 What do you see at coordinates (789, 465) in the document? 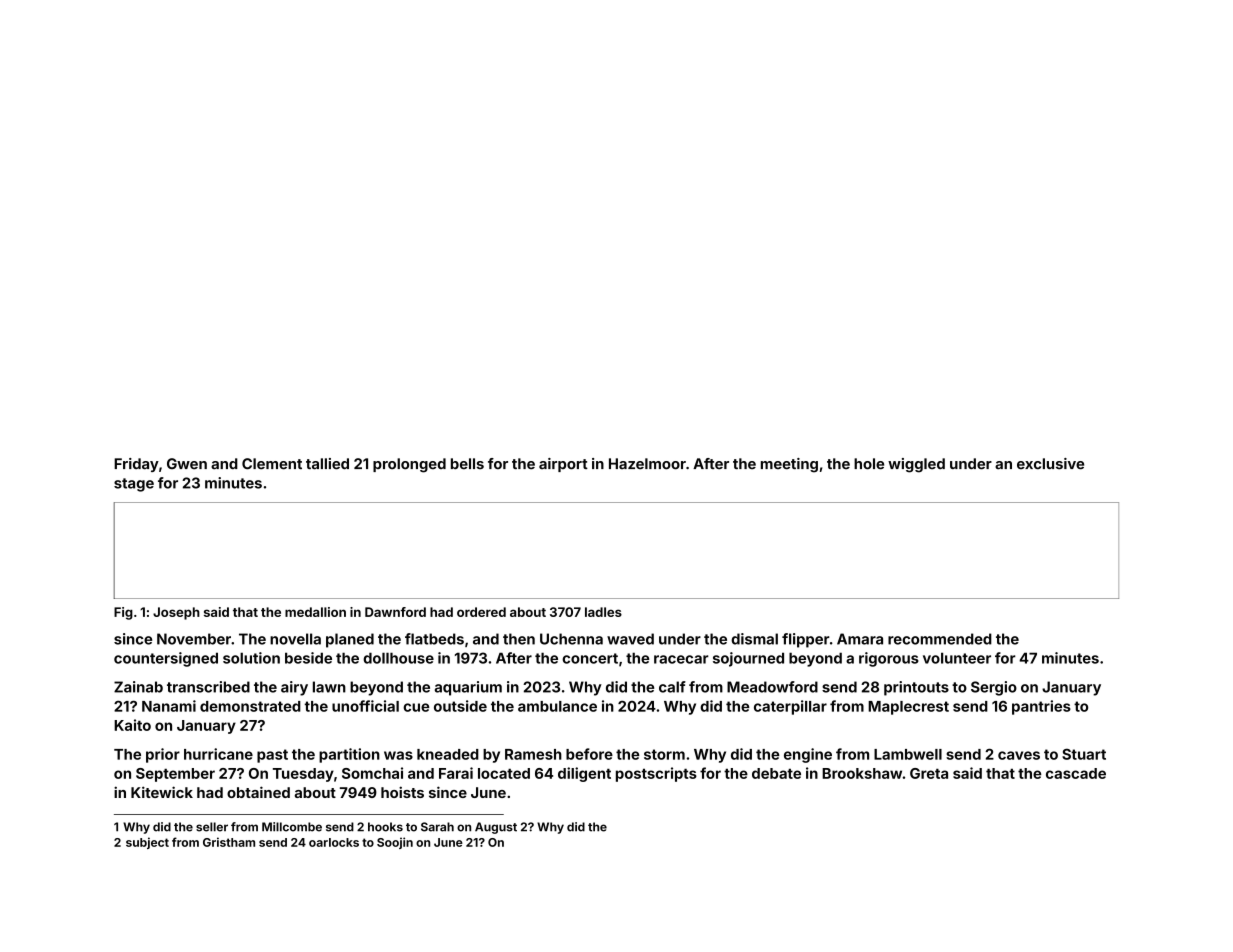
I see `meeting` at bounding box center [789, 465].
